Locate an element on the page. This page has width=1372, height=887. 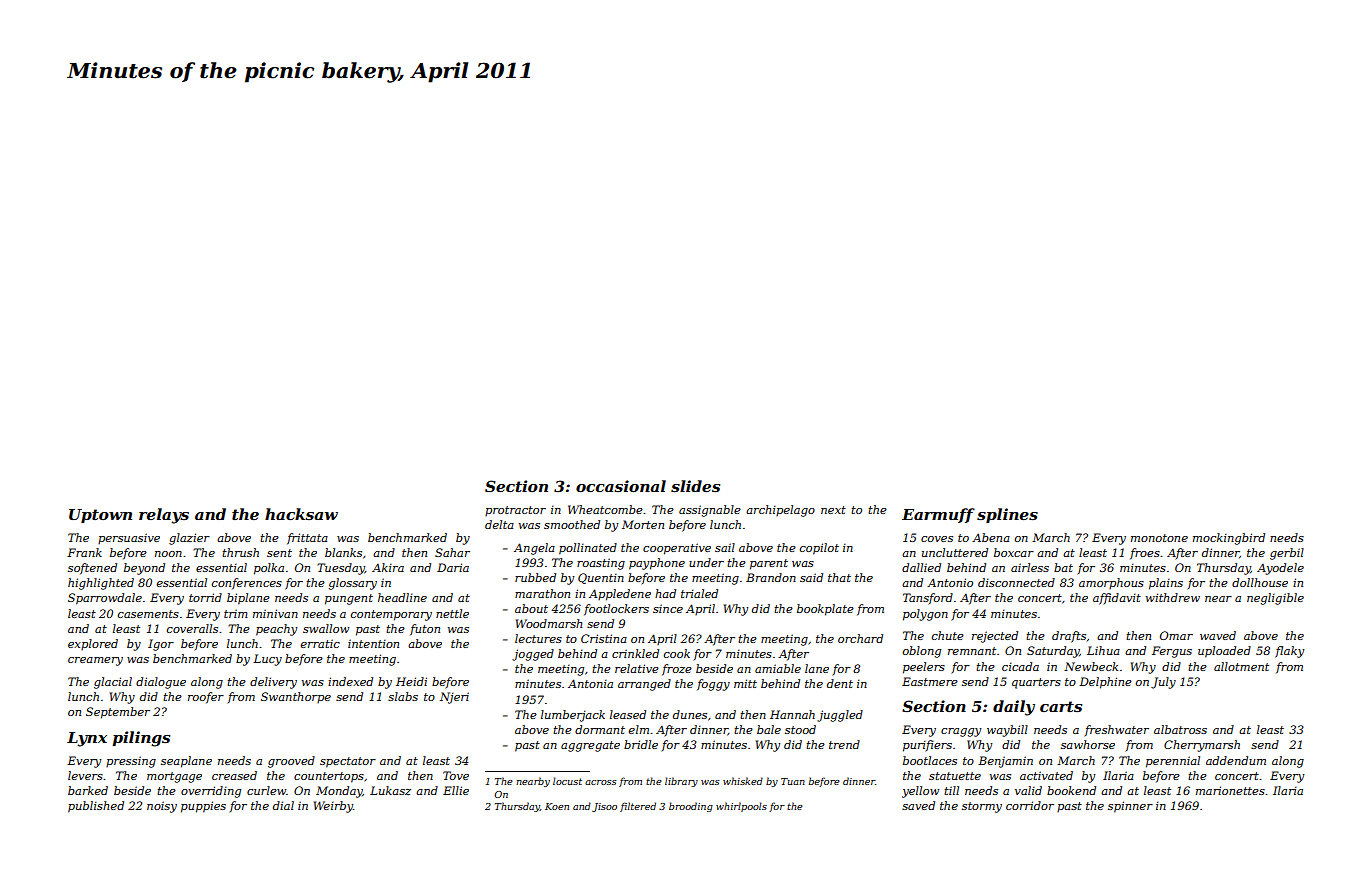
slides is located at coordinates (695, 486).
